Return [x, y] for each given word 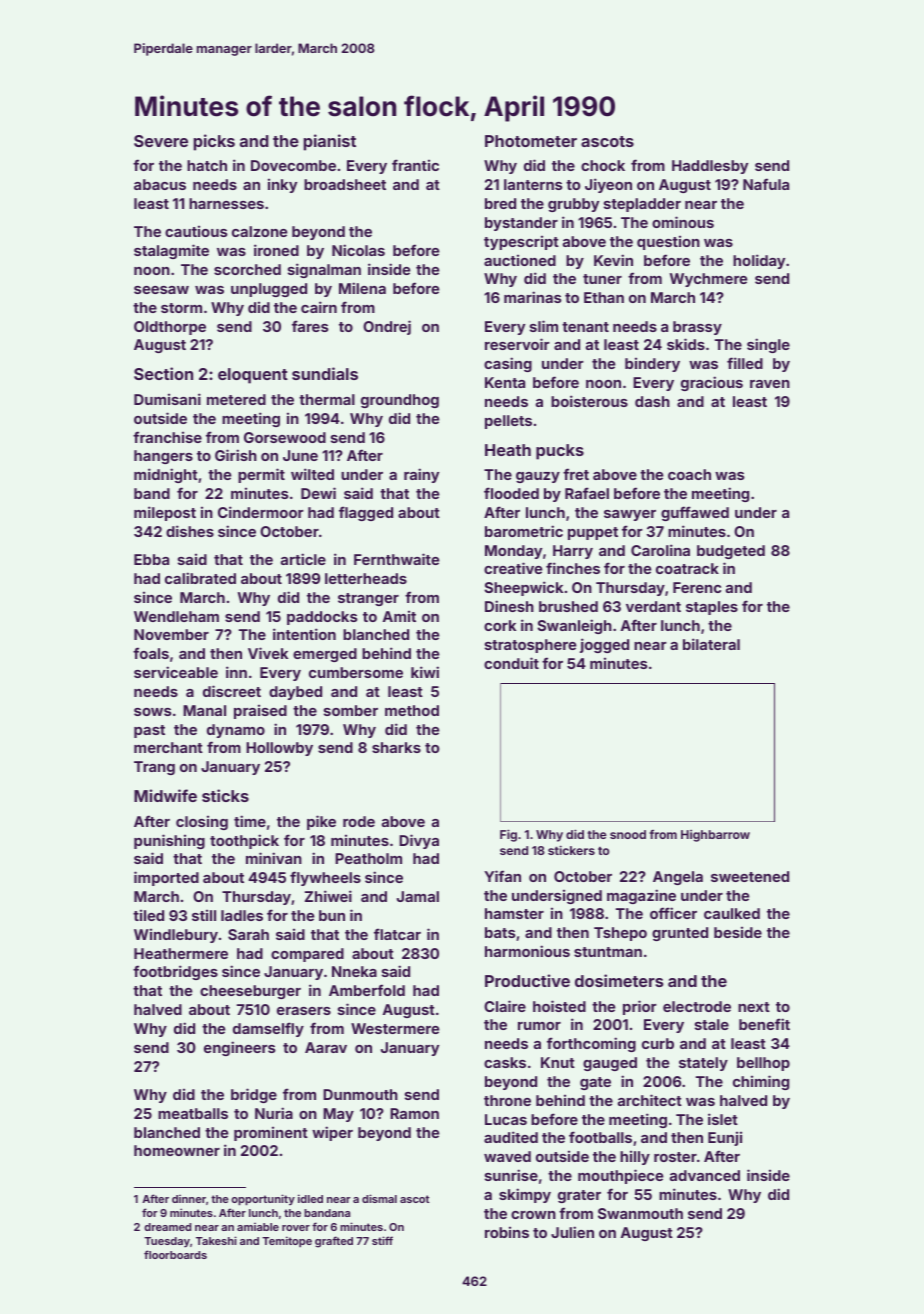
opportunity [263, 1200]
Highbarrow [715, 836]
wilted [312, 474]
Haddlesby [710, 167]
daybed [295, 693]
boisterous [589, 401]
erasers [304, 1011]
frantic [415, 165]
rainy [421, 475]
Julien [572, 1232]
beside [738, 932]
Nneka [354, 971]
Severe [161, 141]
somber [351, 710]
